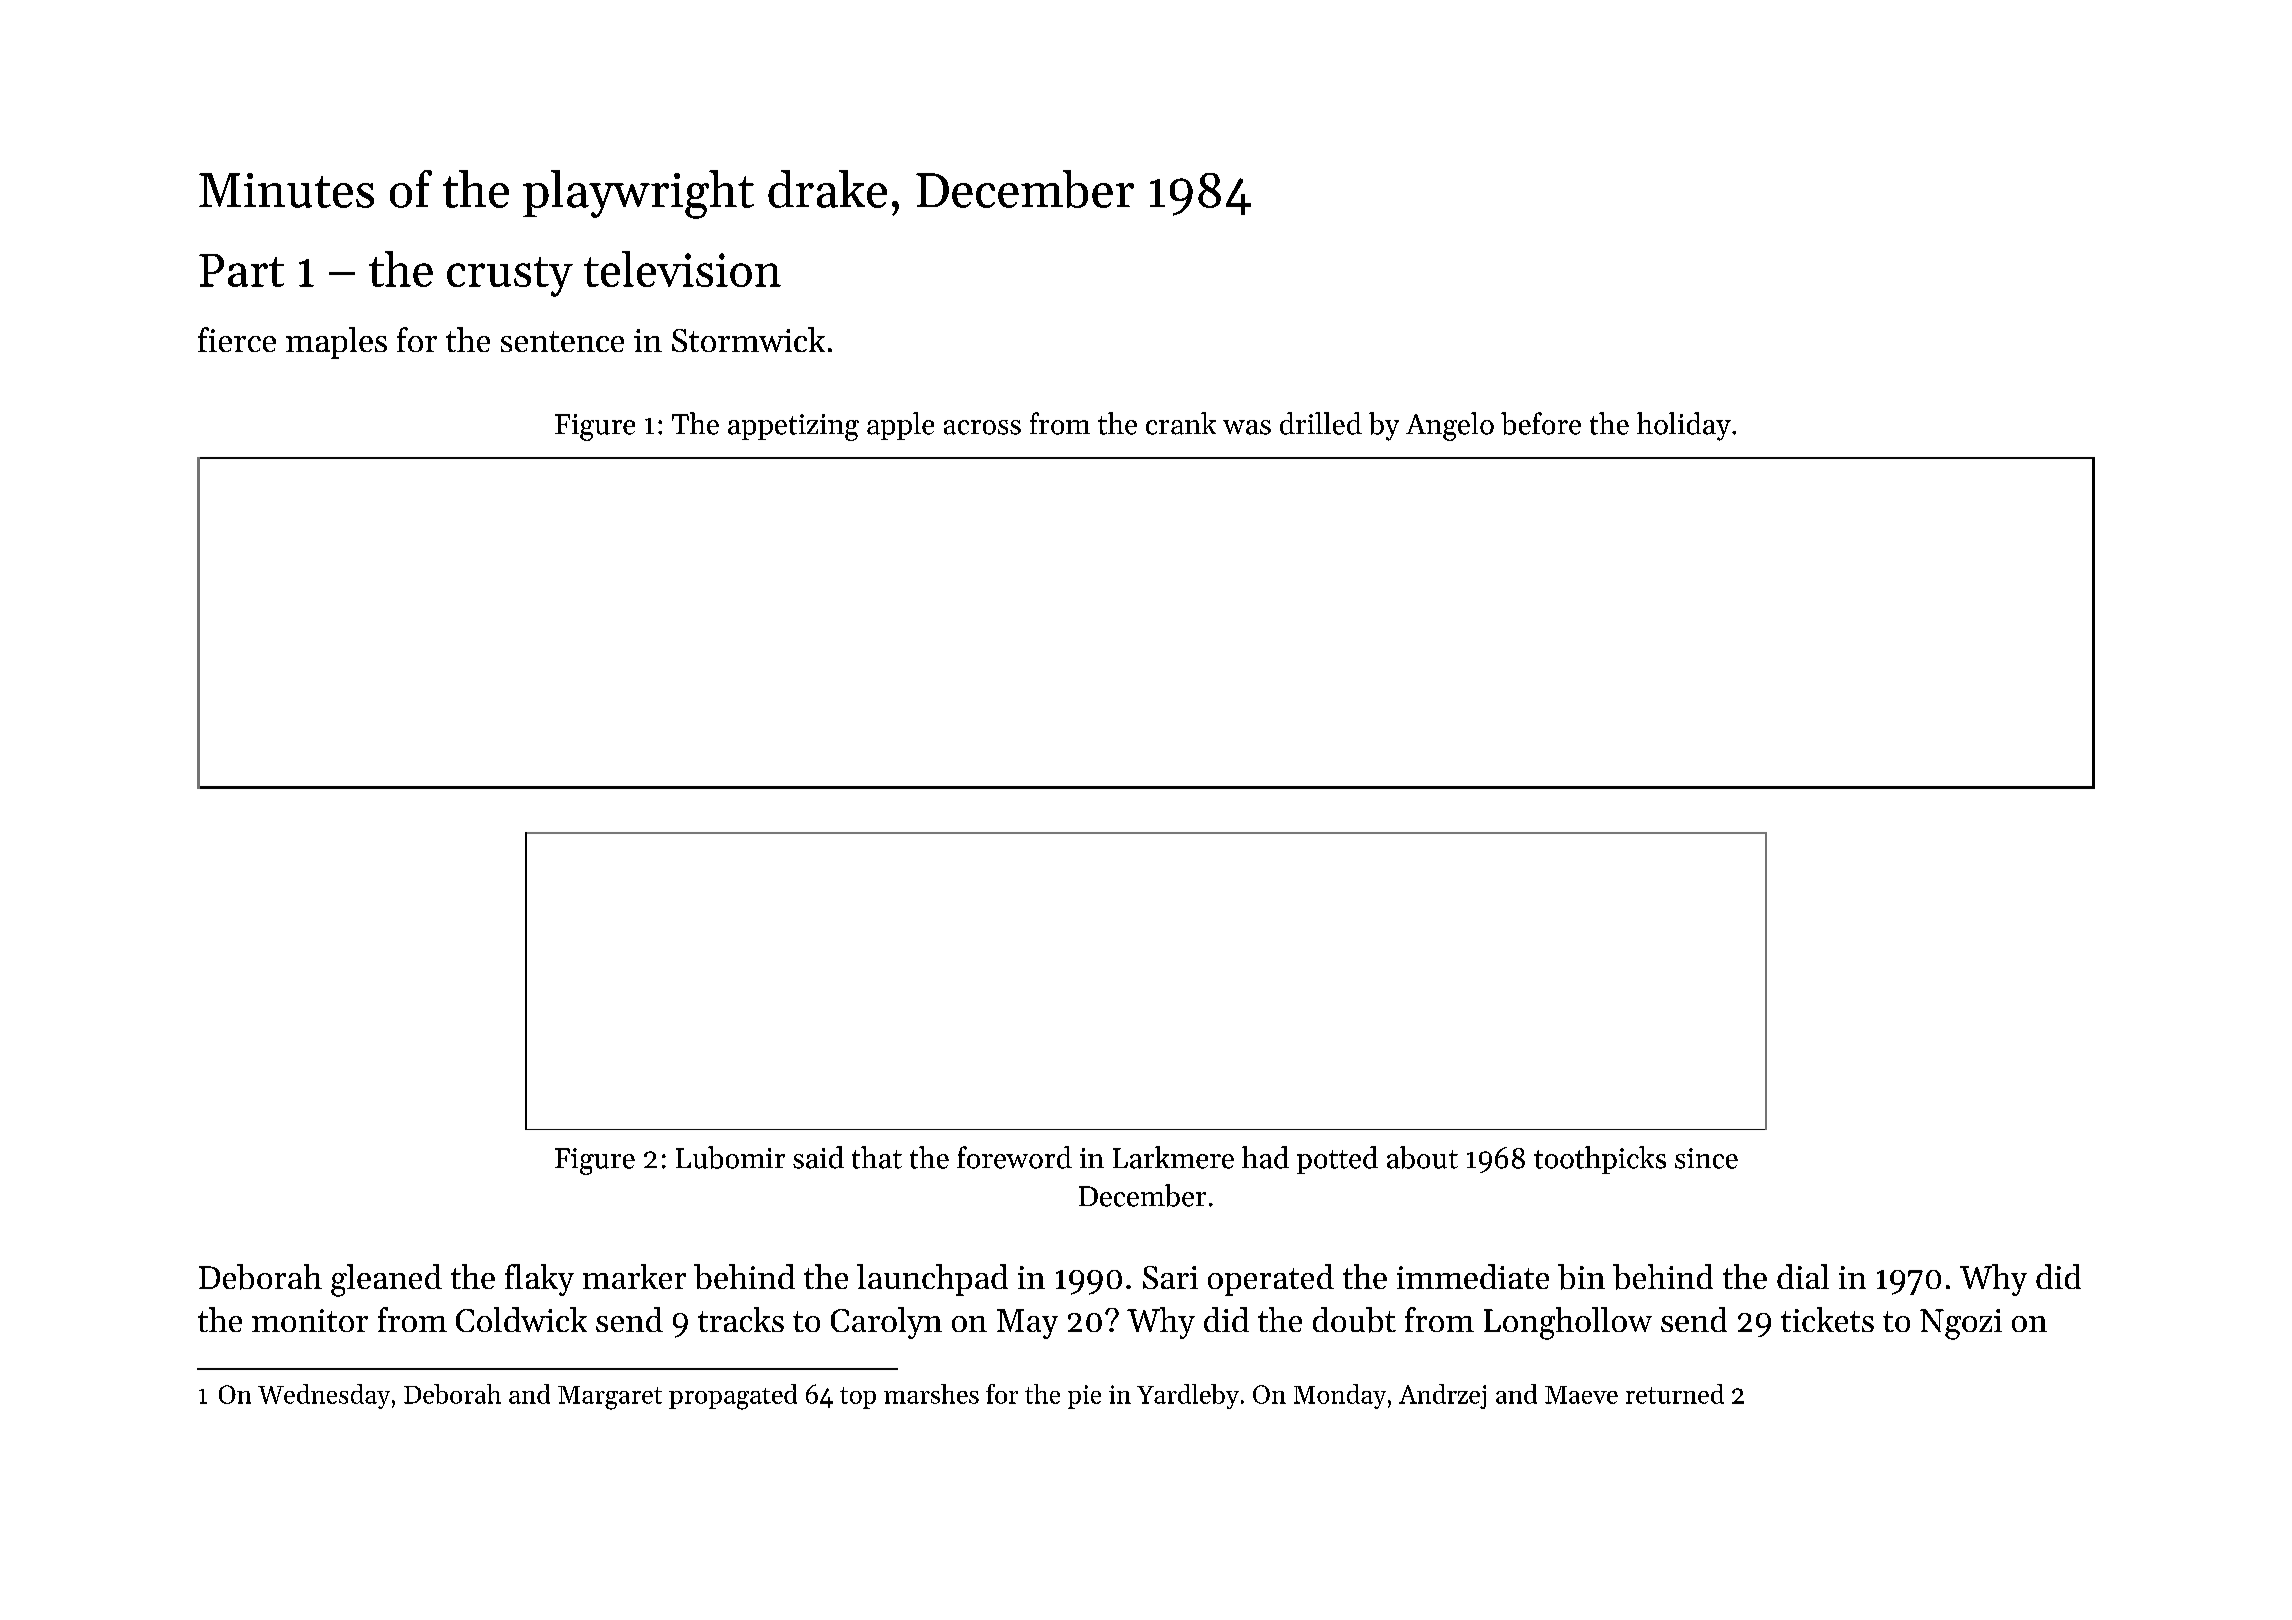 This screenshot has width=2292, height=1620. Describe the element at coordinates (1706, 1158) in the screenshot. I see `since` at that location.
